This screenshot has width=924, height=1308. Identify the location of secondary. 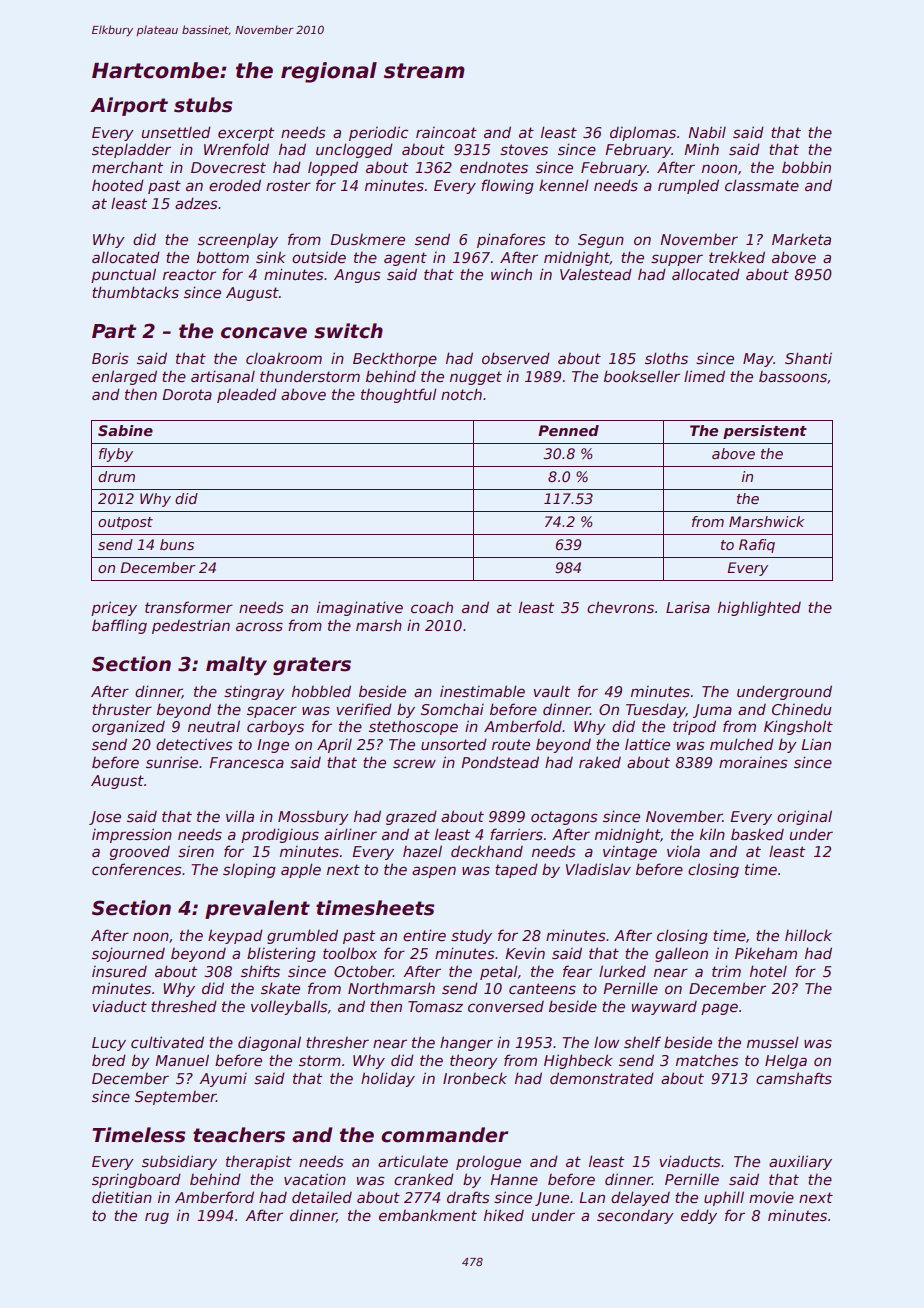
(635, 1217).
